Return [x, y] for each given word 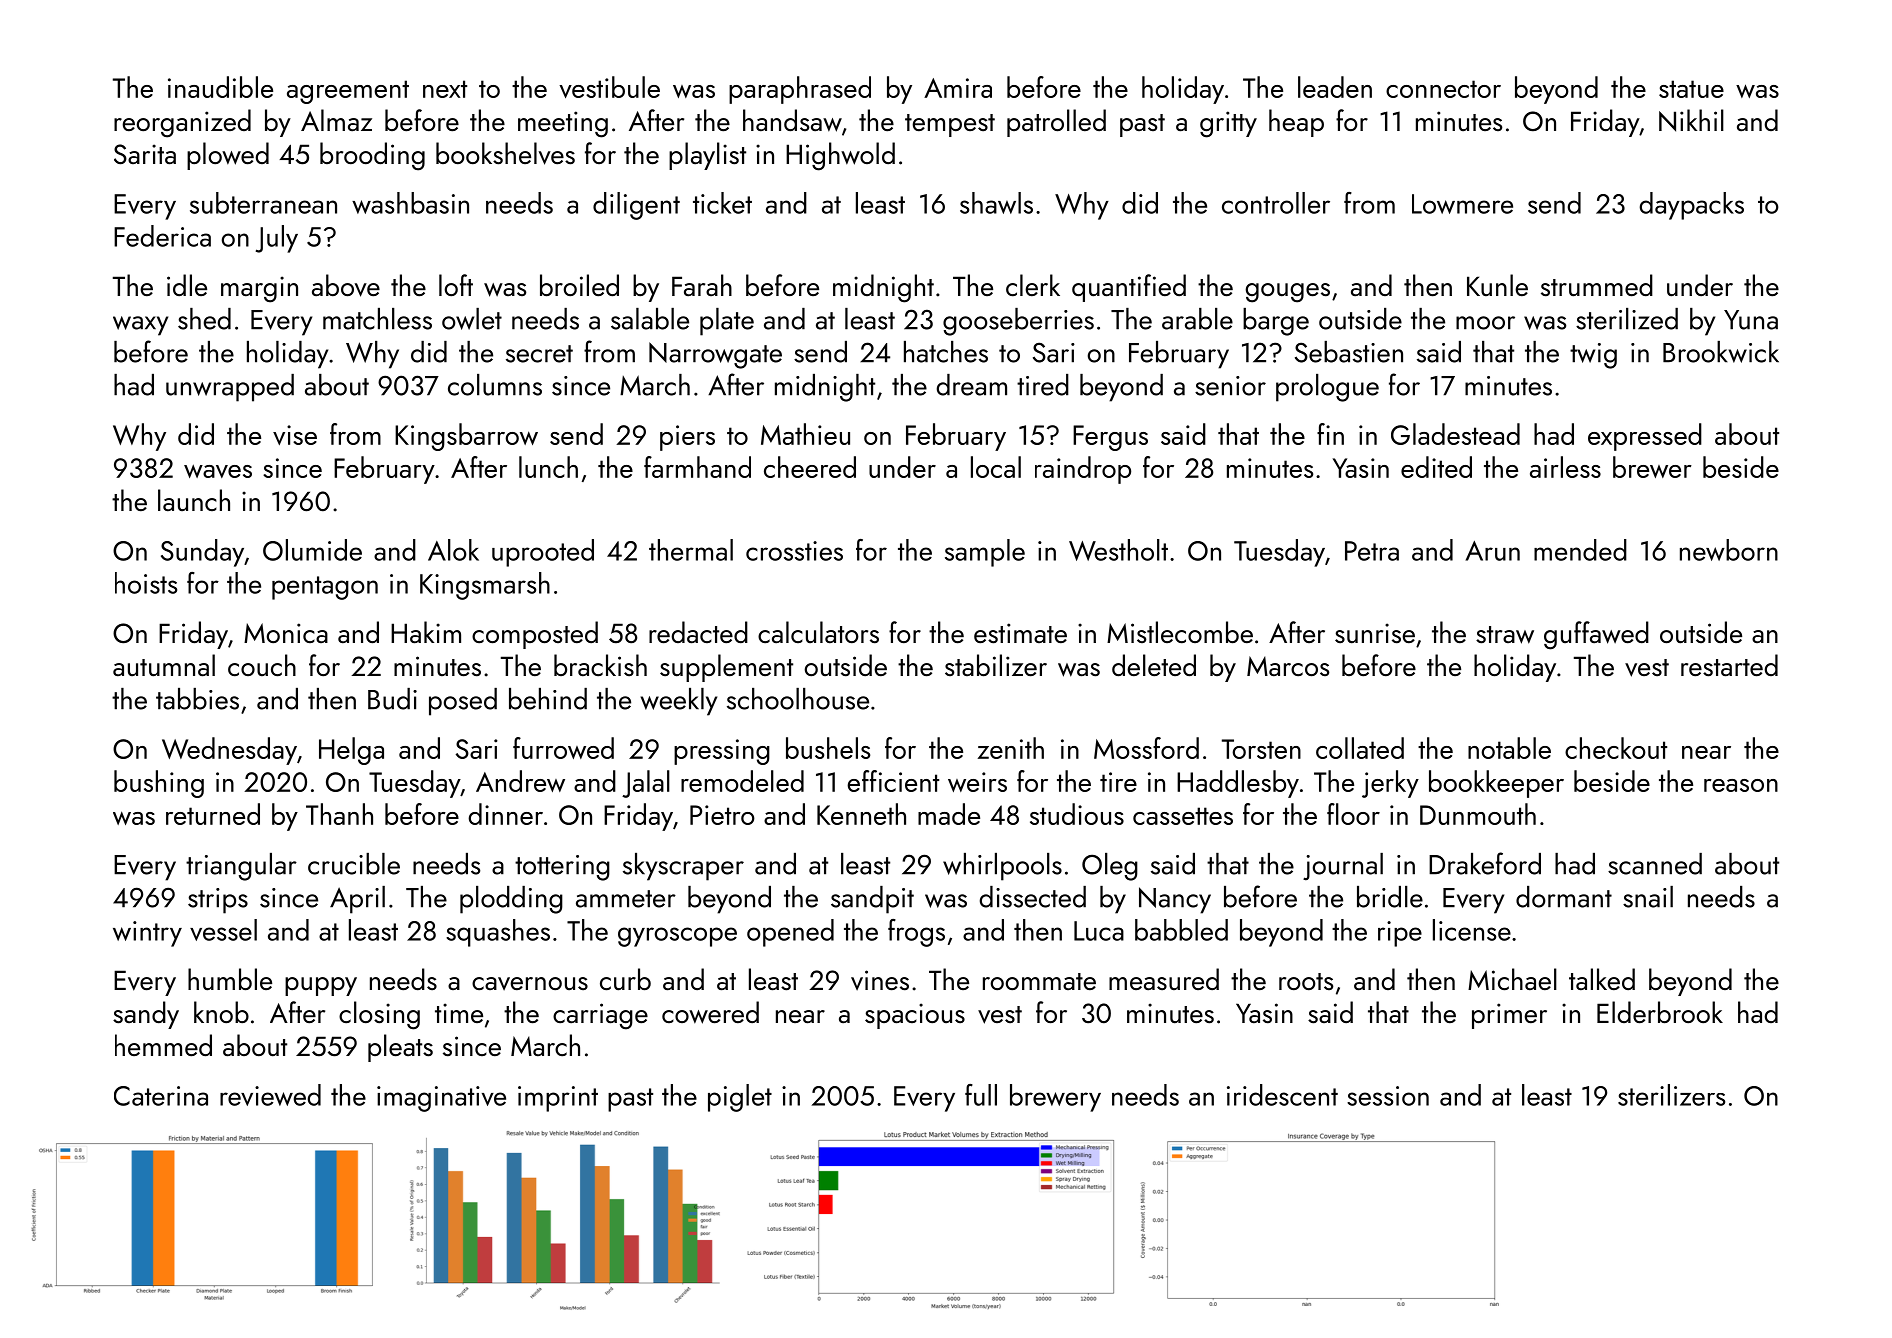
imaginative [441, 1099]
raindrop [1083, 470]
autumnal [164, 665]
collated [1360, 748]
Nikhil [1691, 120]
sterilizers [1671, 1095]
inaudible [220, 87]
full [981, 1095]
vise [295, 435]
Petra [1372, 551]
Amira [958, 88]
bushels [828, 748]
